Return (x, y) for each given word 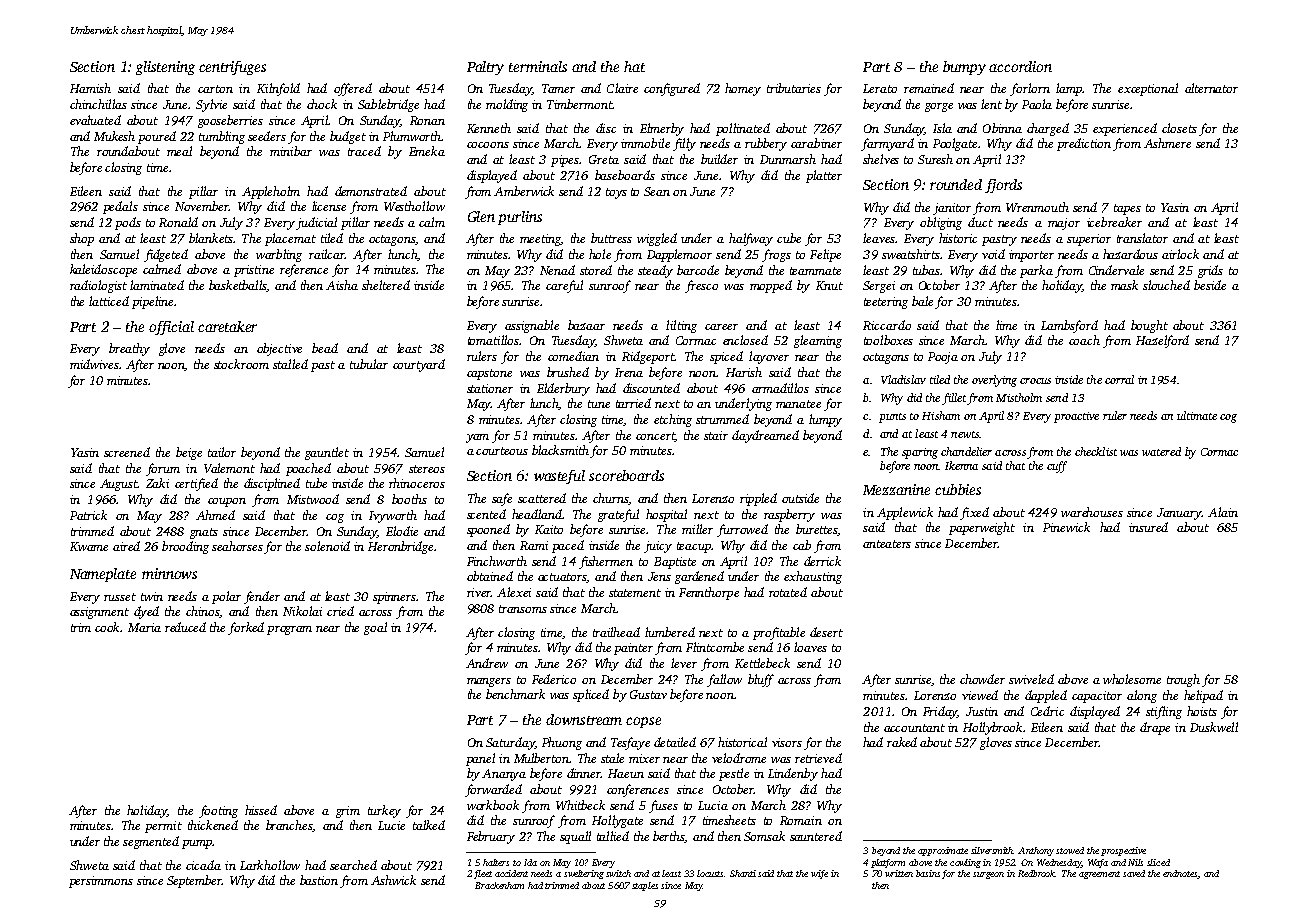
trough (1183, 680)
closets (1179, 128)
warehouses (1092, 512)
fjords (1003, 186)
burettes (816, 529)
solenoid (327, 546)
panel (480, 759)
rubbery (766, 144)
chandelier (966, 451)
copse (643, 722)
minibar (291, 151)
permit (163, 827)
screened (127, 452)
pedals (120, 207)
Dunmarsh (788, 159)
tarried (633, 403)
